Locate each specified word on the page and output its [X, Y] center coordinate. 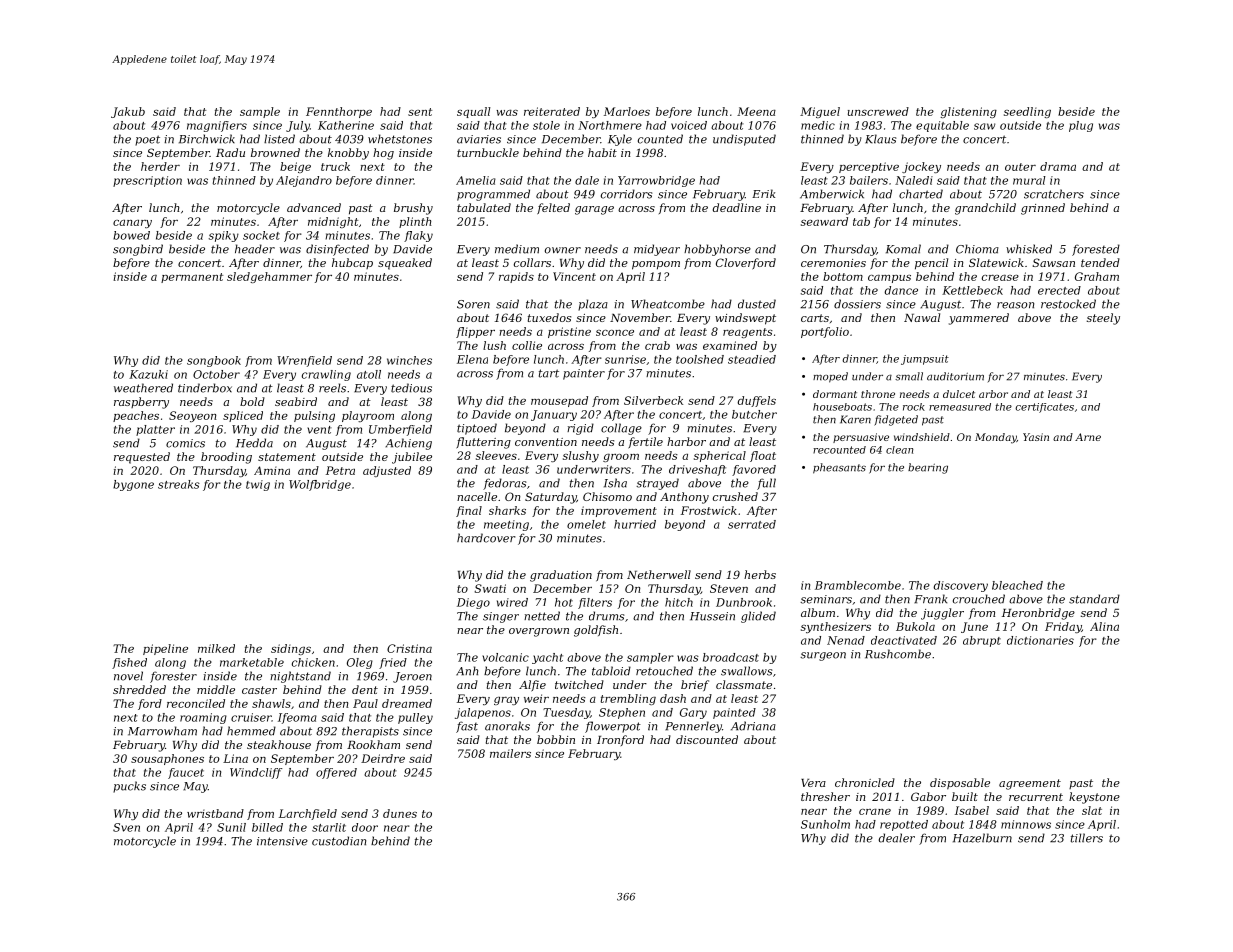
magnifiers [217, 126]
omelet [586, 524]
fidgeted [896, 420]
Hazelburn [982, 838]
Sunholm [825, 824]
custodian [339, 841]
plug [1081, 126]
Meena [756, 111]
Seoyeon [192, 416]
